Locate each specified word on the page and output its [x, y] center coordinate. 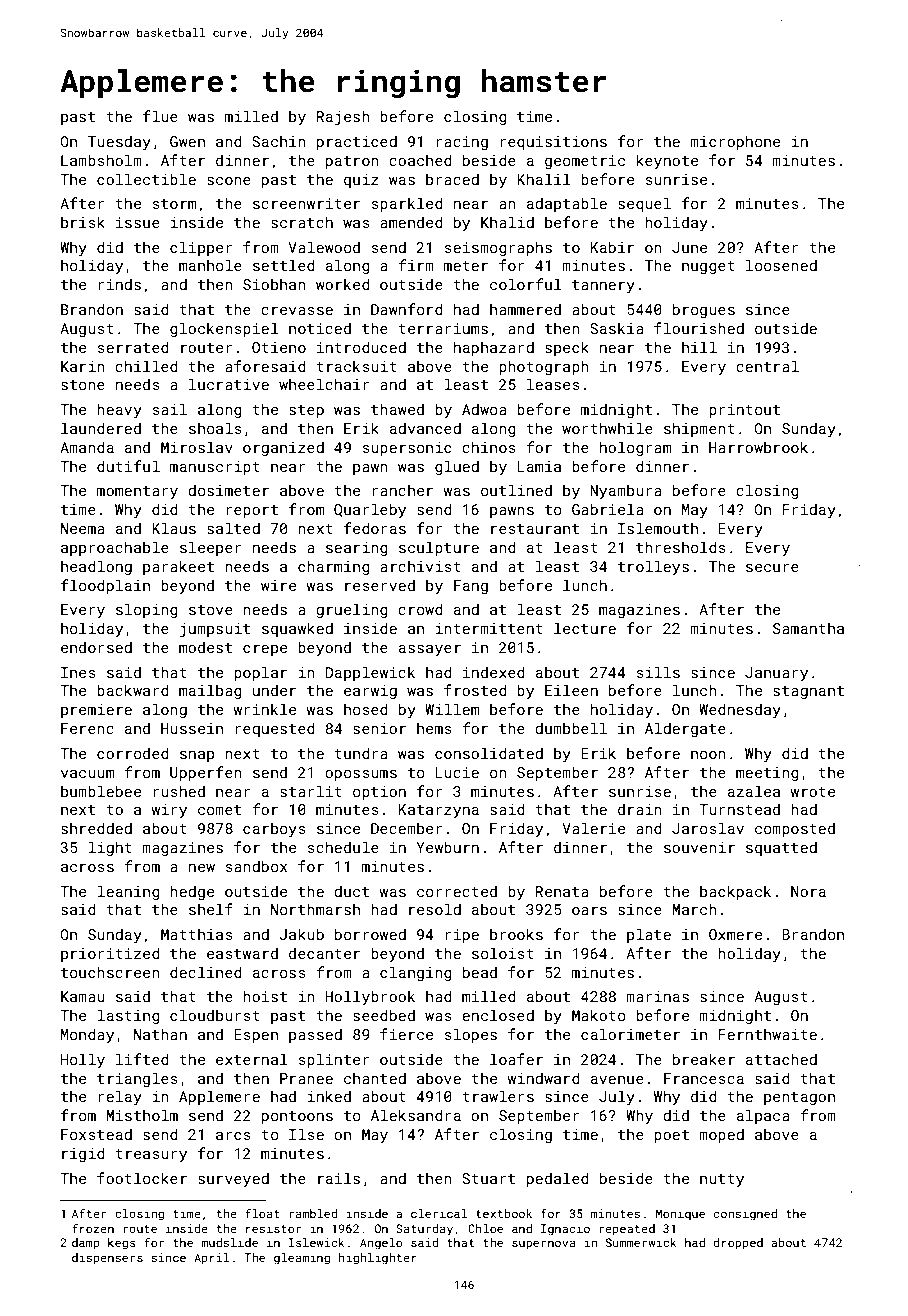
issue [138, 222]
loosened [781, 265]
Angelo [381, 1244]
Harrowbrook [758, 447]
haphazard [494, 348]
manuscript [215, 468]
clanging [415, 973]
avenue [617, 1080]
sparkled [407, 204]
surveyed [233, 1179]
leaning [128, 892]
